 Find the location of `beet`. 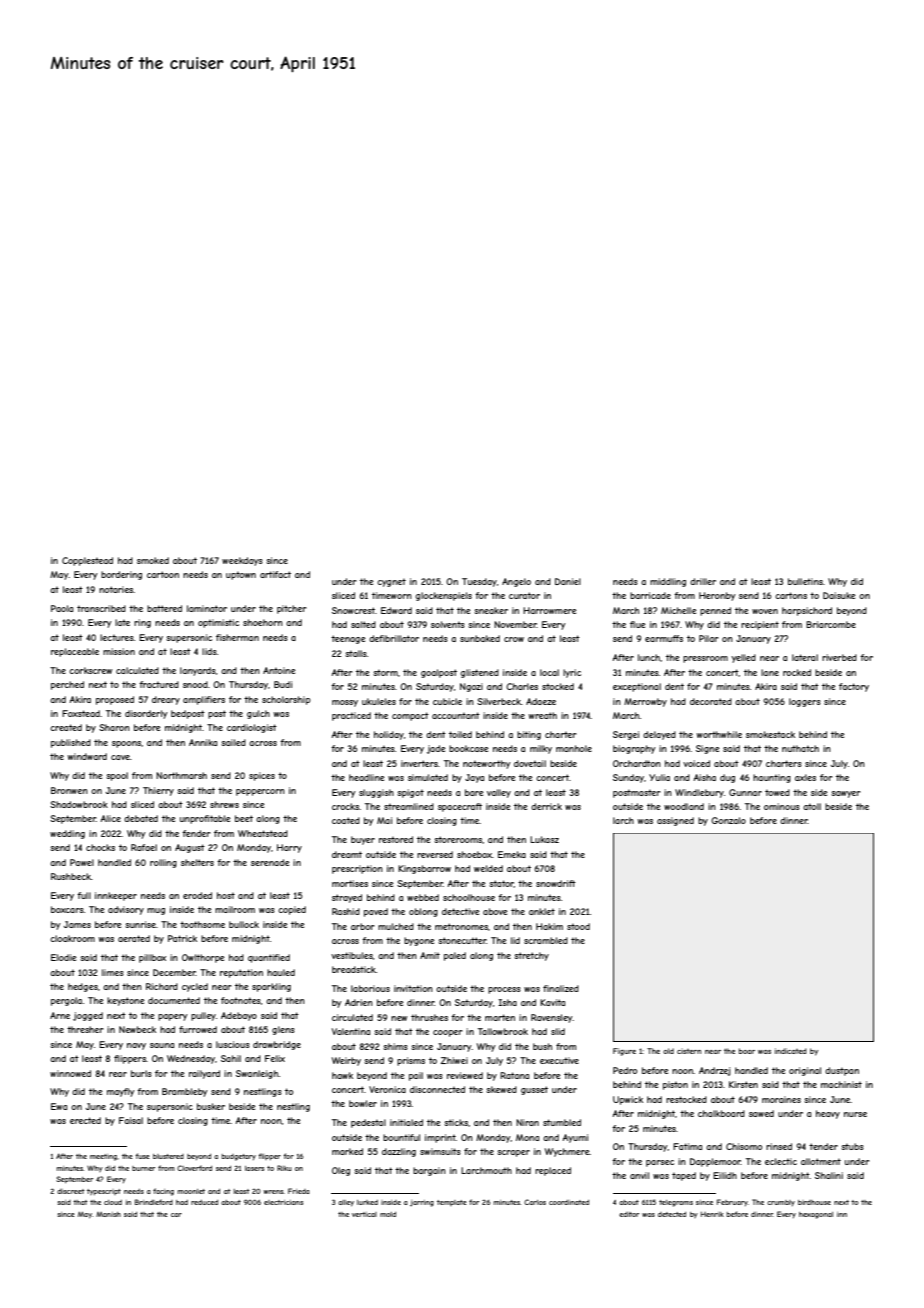

beet is located at coordinates (244, 818).
